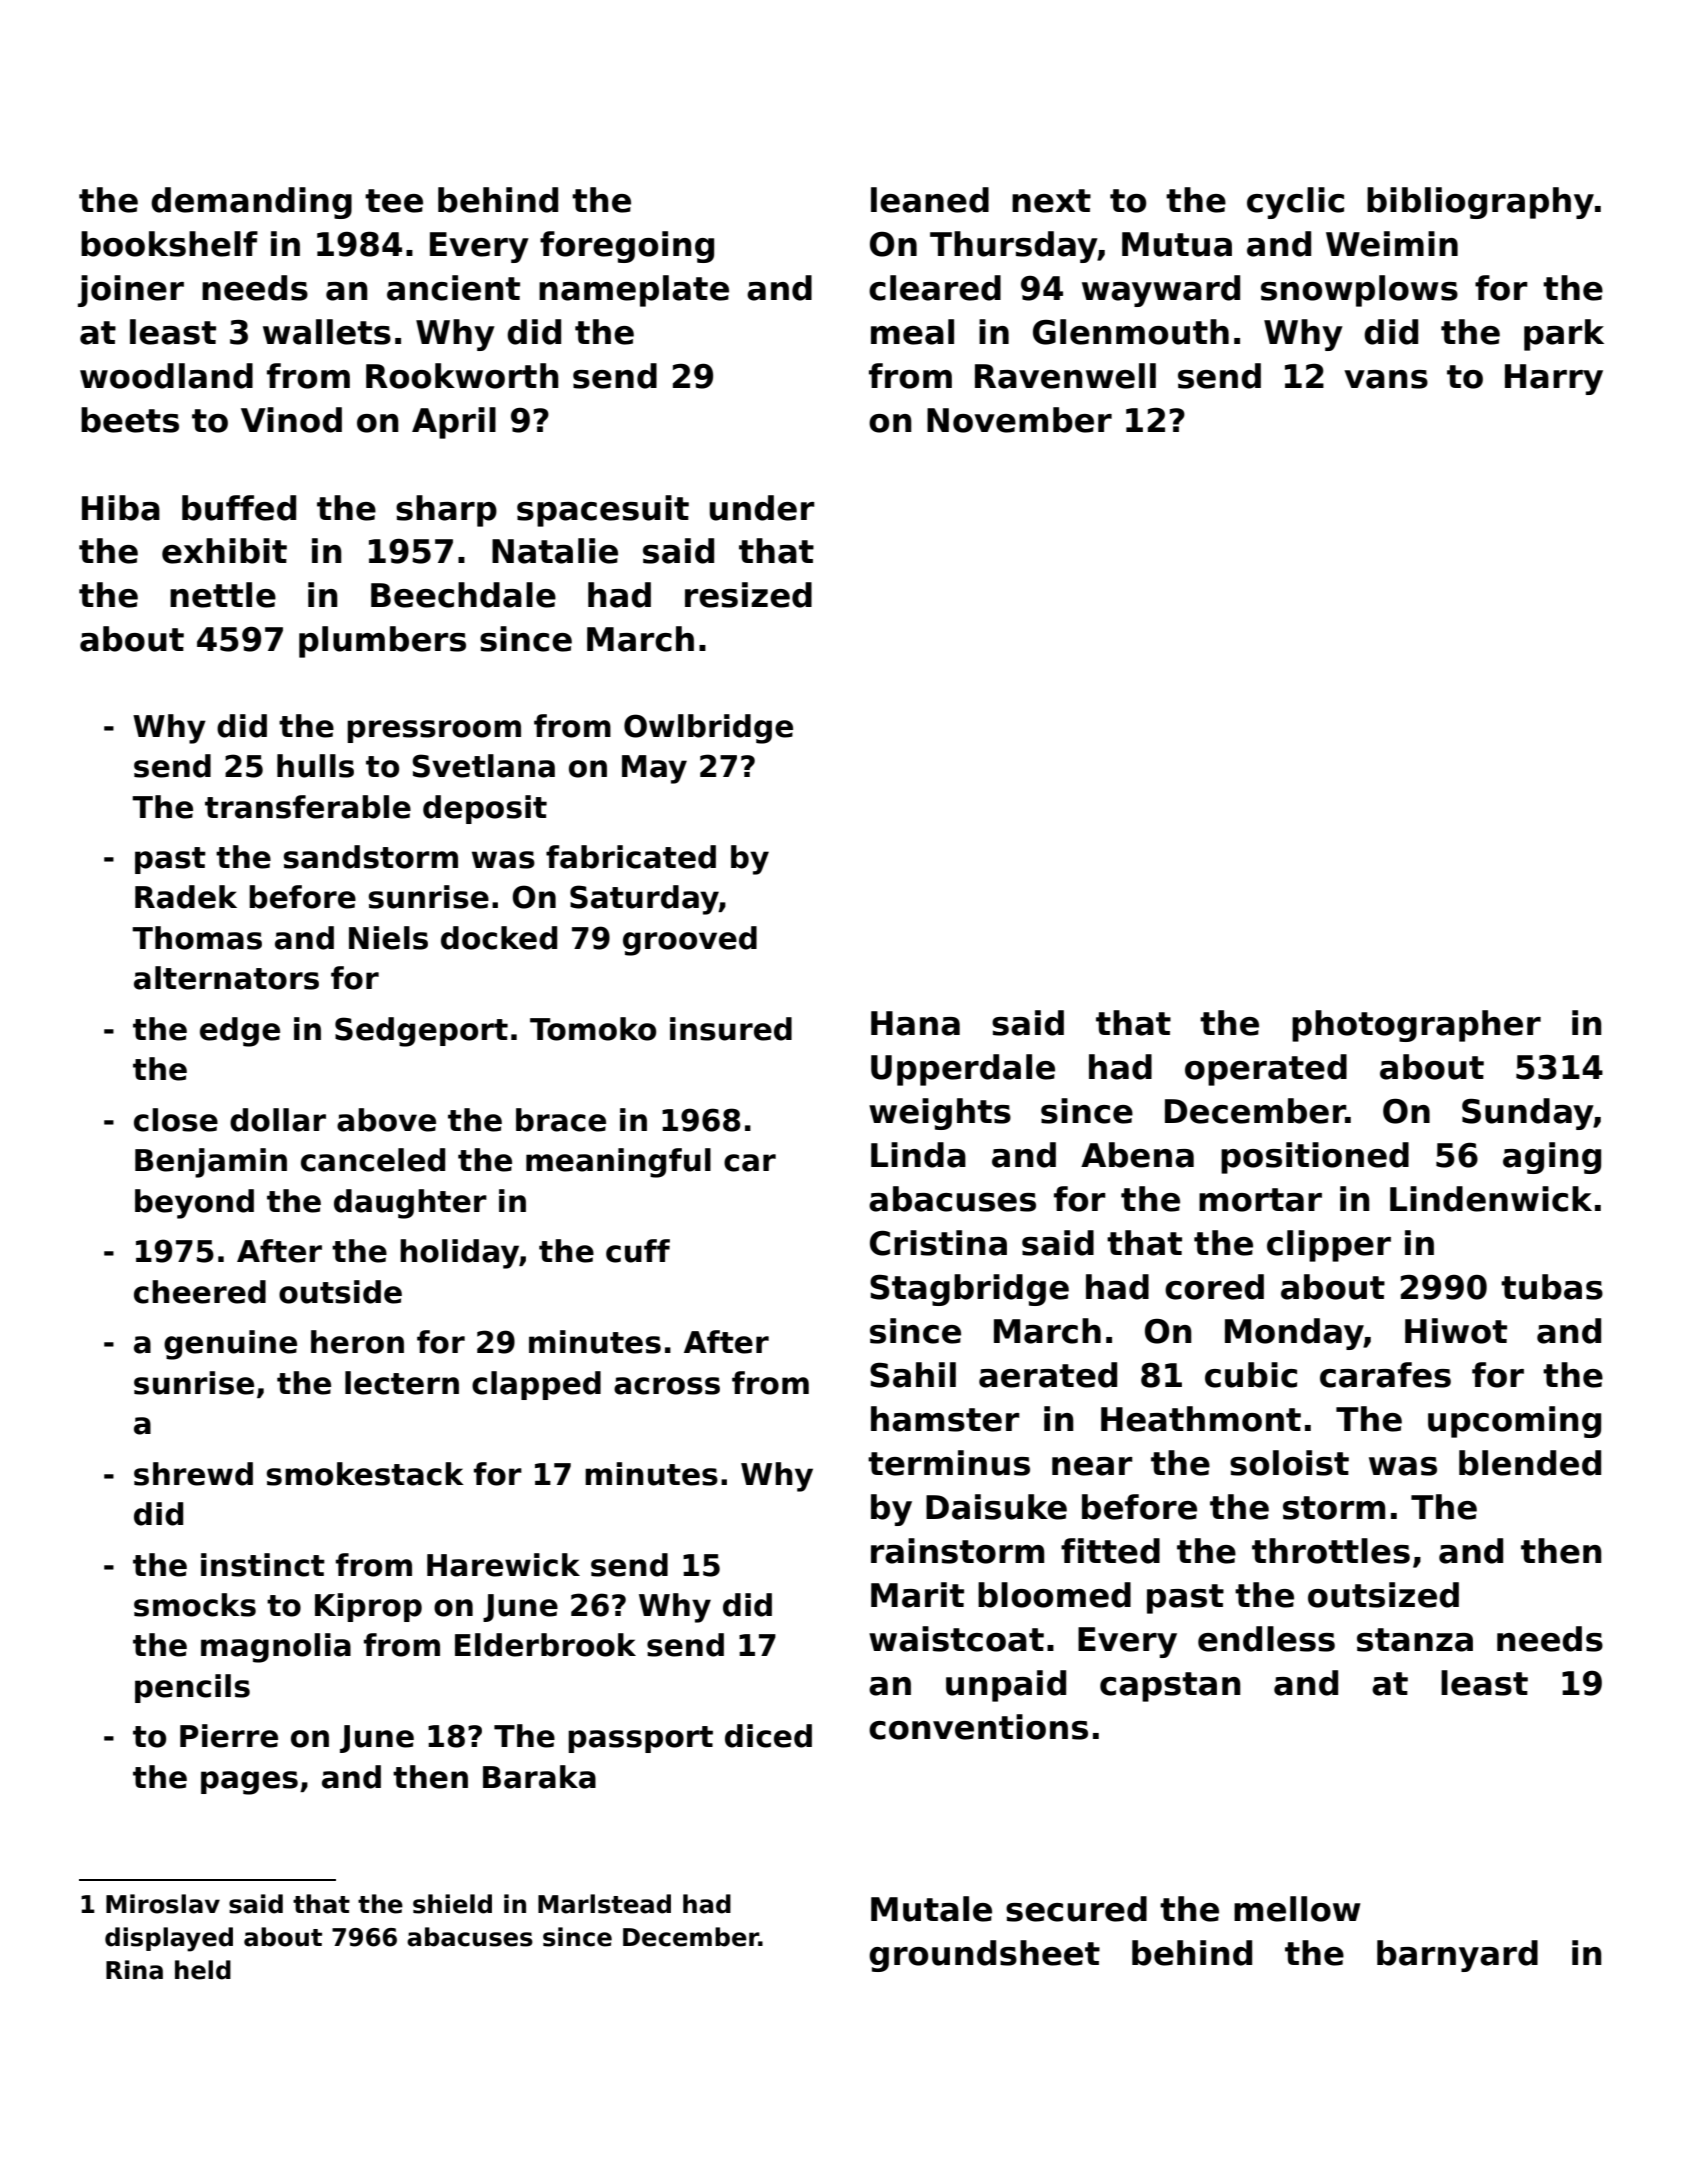 This page has width=1683, height=2178. Describe the element at coordinates (134, 1970) in the page. I see `Rina` at that location.
